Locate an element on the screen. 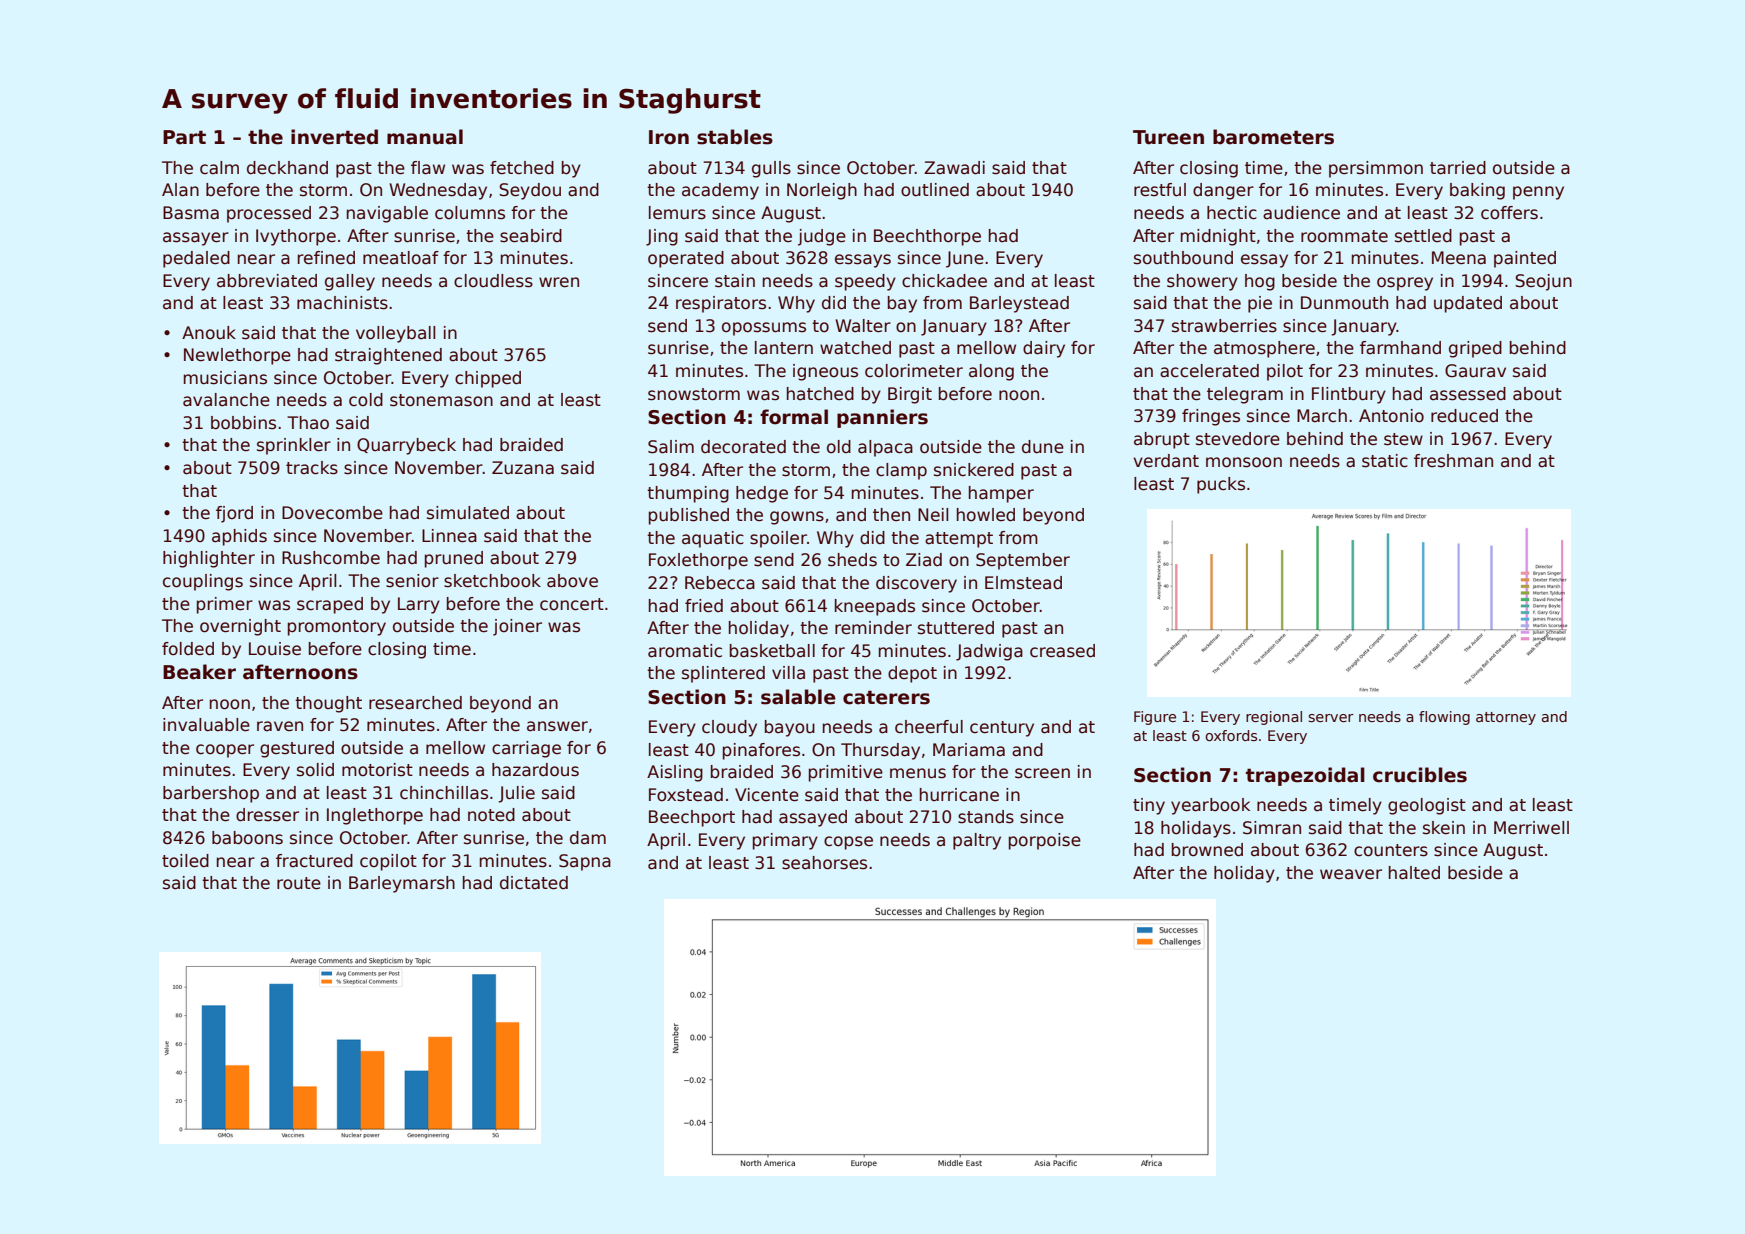 The height and width of the screenshot is (1234, 1745). judge is located at coordinates (822, 237).
